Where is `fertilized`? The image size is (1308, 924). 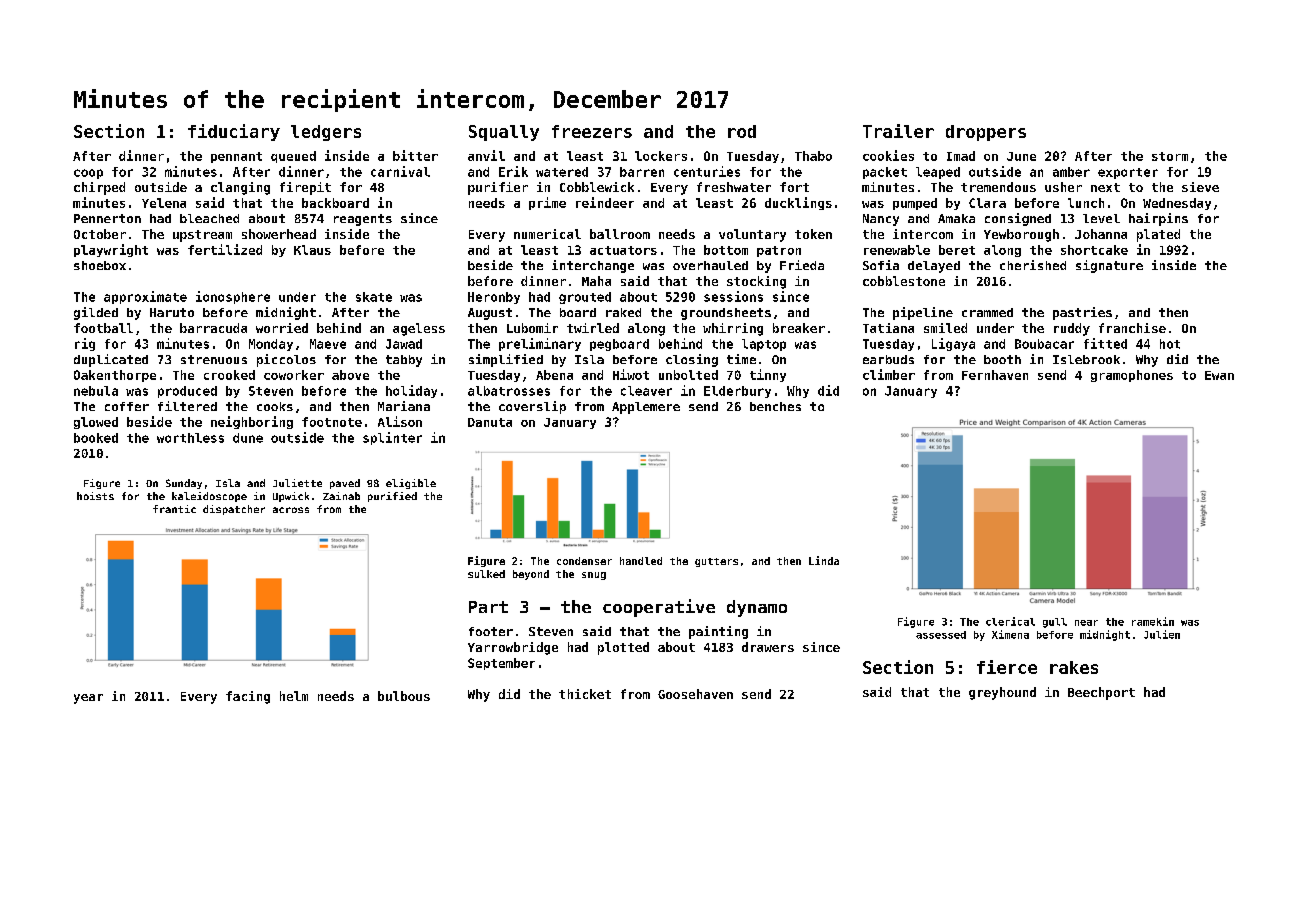 fertilized is located at coordinates (225, 249).
